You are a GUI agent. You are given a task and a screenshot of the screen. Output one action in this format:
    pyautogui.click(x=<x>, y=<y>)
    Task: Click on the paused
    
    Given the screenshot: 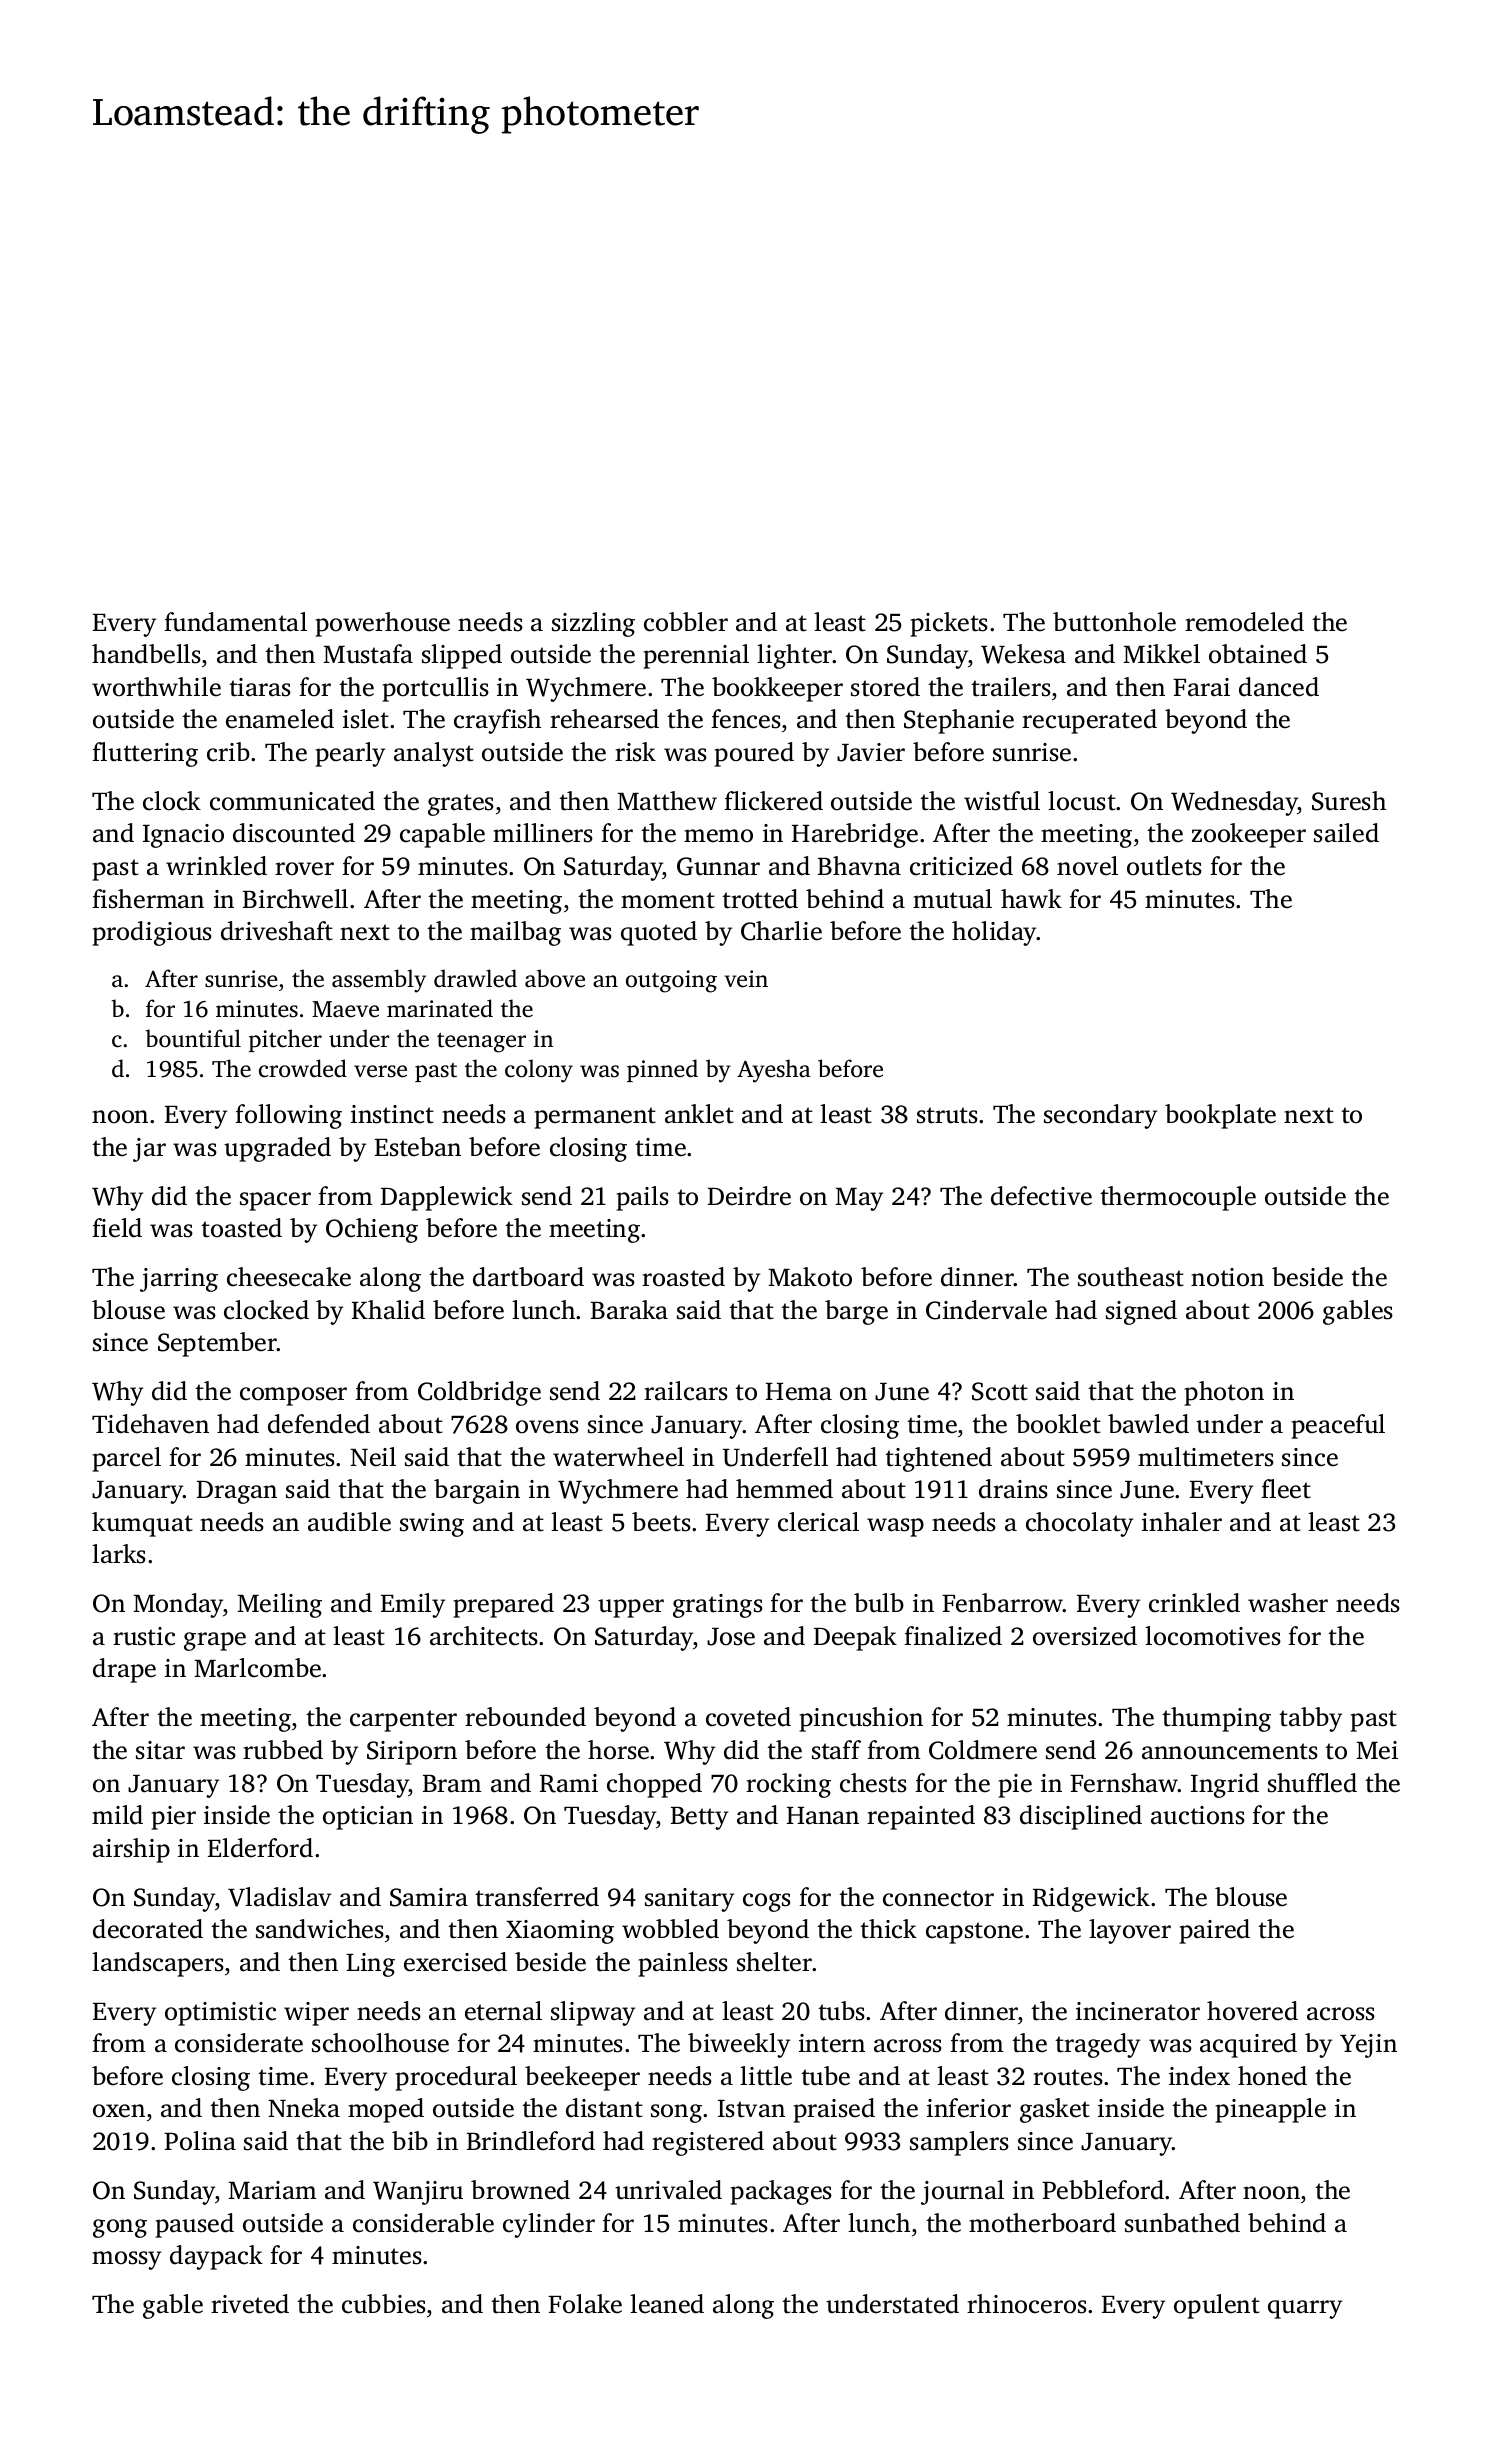 What is the action you would take?
    pyautogui.click(x=194, y=2225)
